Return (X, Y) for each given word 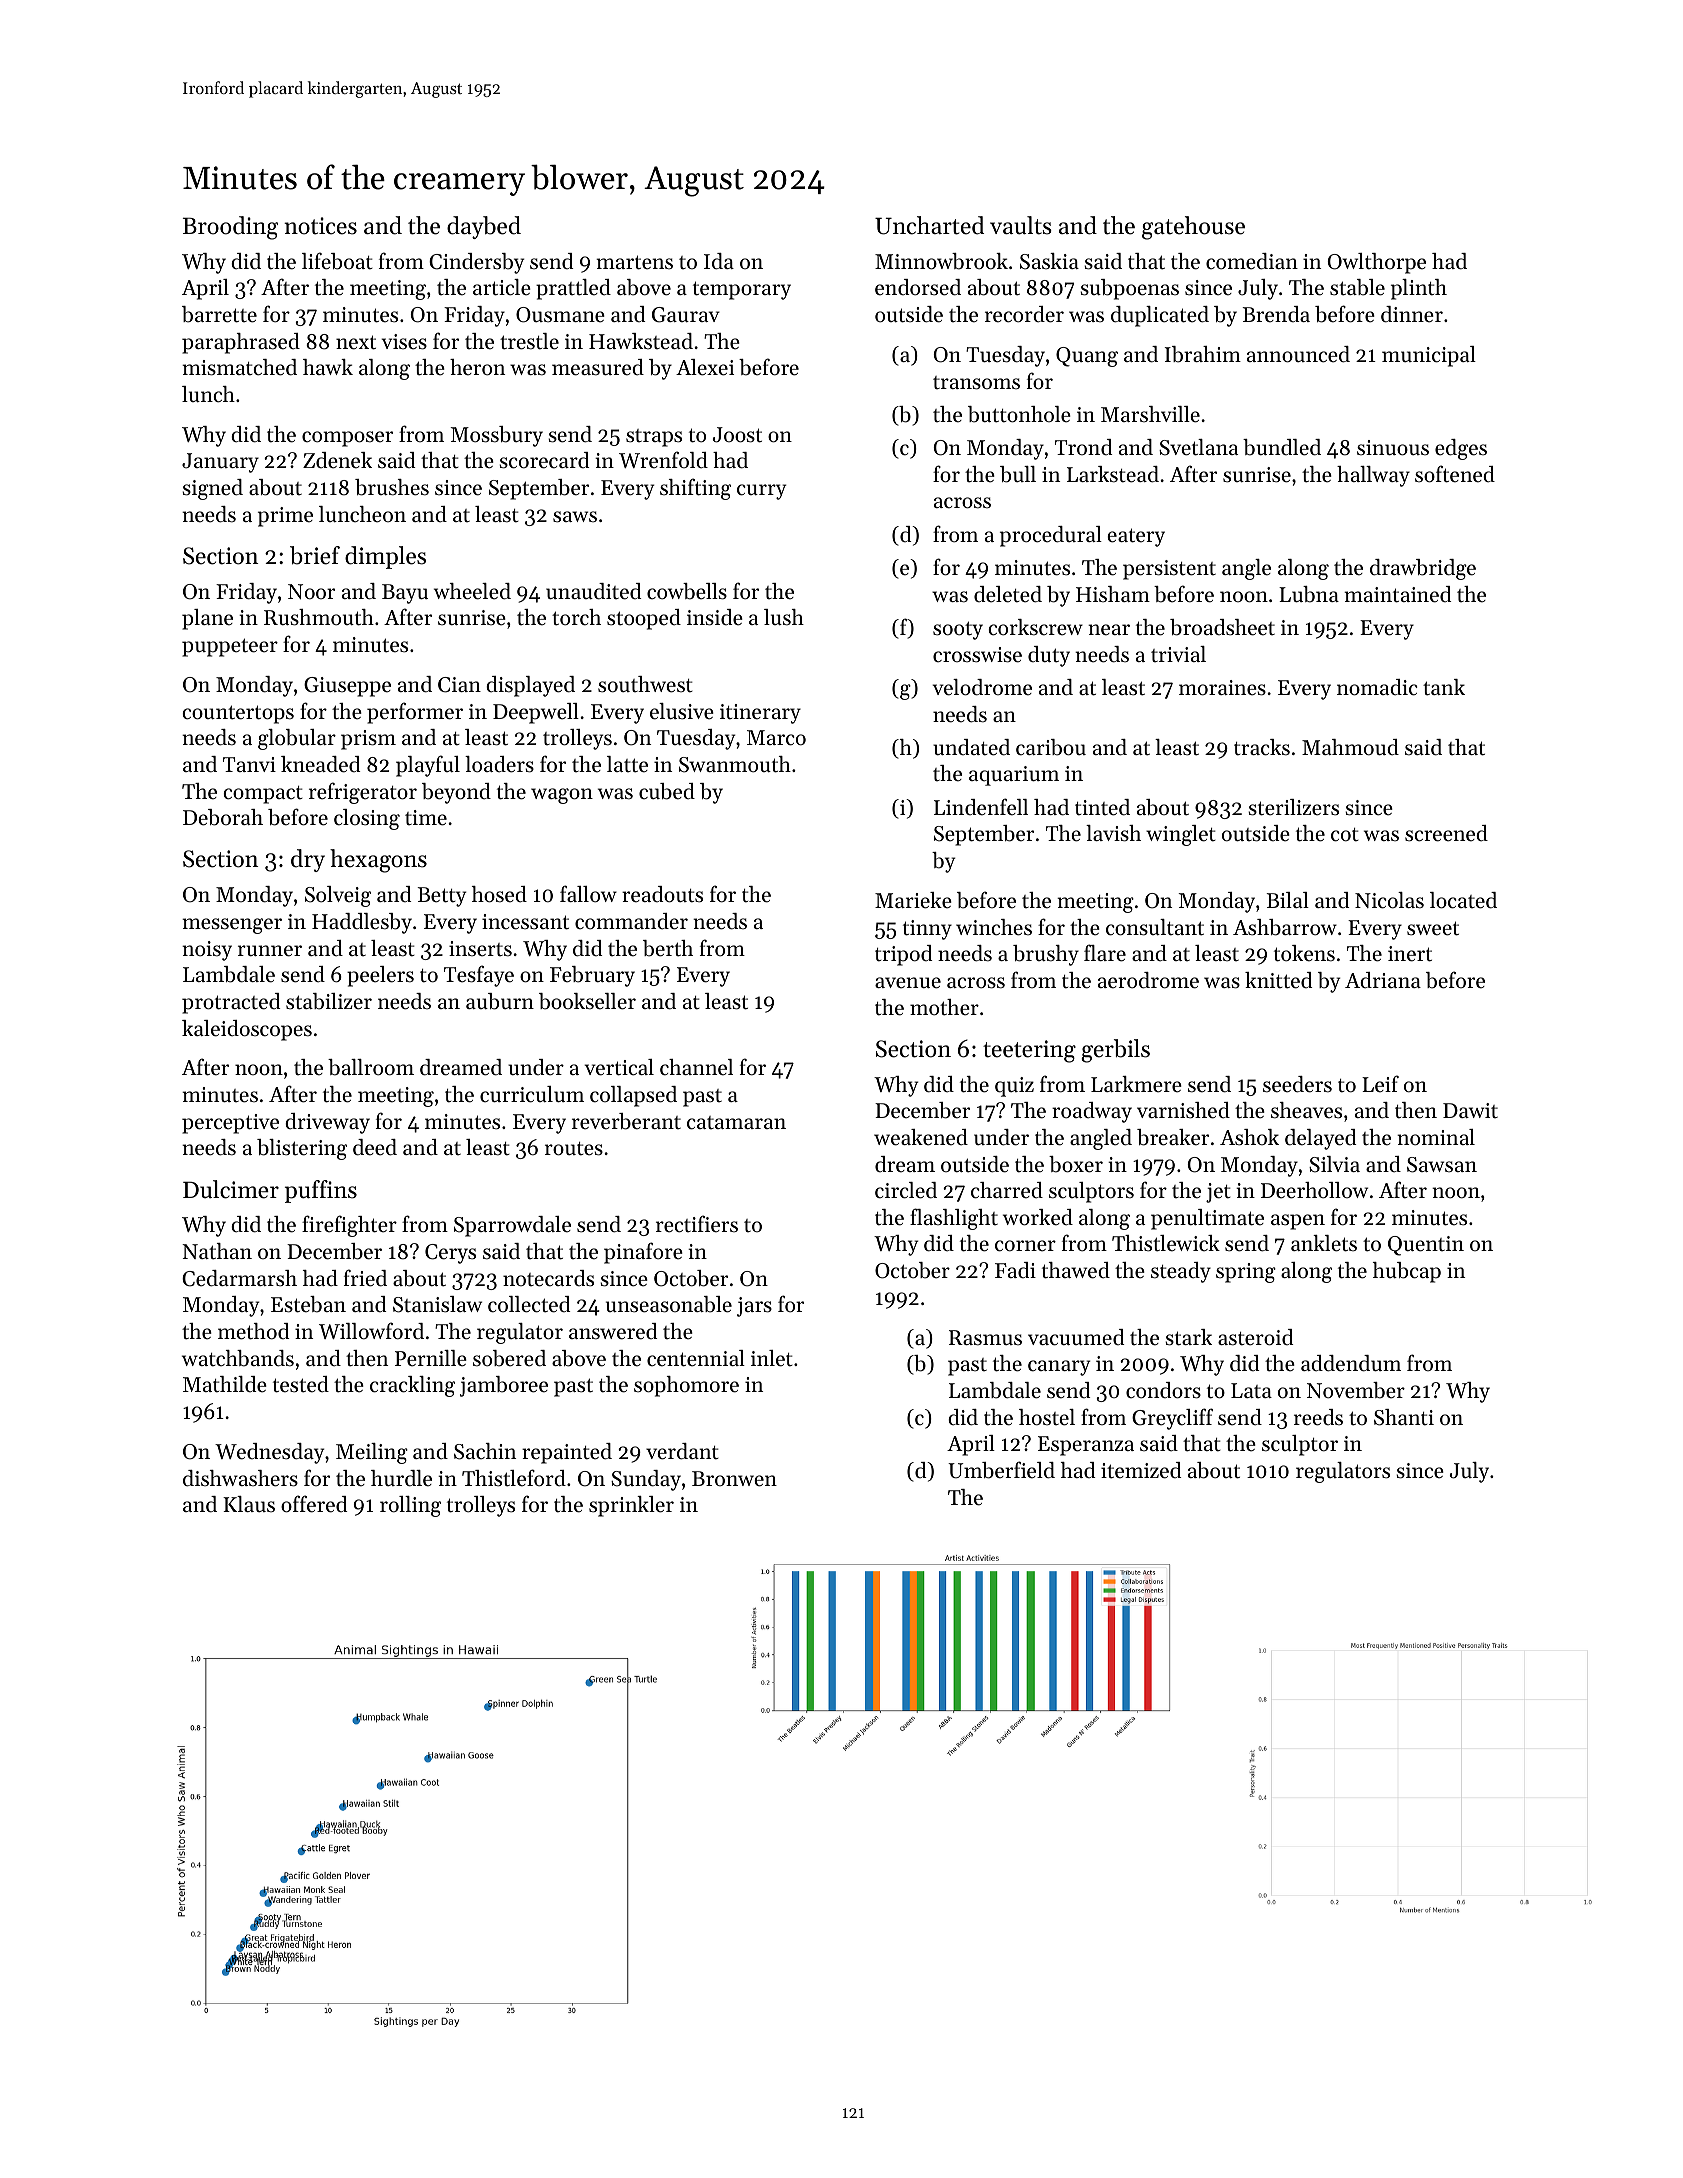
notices (320, 226)
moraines (1222, 688)
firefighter (349, 1226)
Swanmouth (735, 764)
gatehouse (1193, 228)
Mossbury (497, 436)
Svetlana (1198, 447)
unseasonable (669, 1304)
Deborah (223, 817)
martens (634, 262)
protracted (231, 1003)
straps (654, 438)
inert (1410, 954)
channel (696, 1067)
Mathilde (225, 1384)
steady (1181, 1272)
